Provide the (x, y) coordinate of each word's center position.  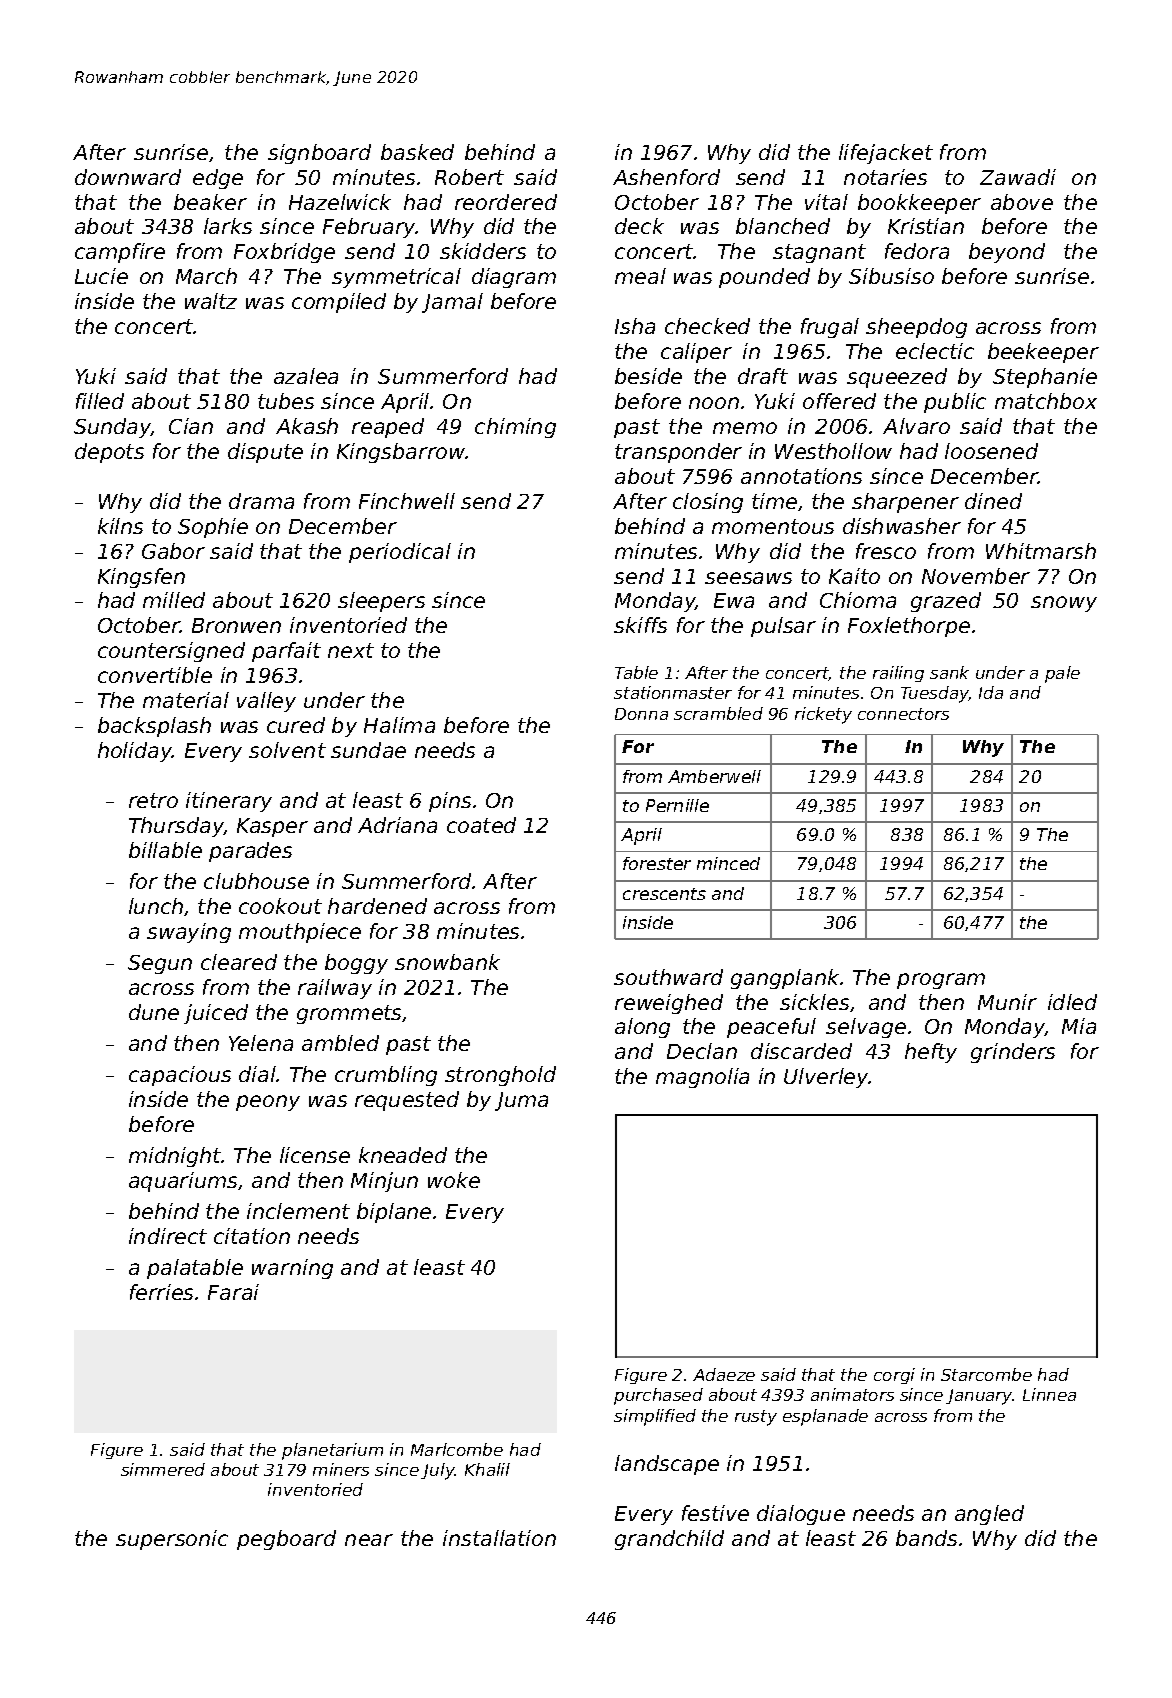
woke (454, 1180)
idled (1072, 1002)
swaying (189, 933)
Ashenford (666, 177)
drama (261, 501)
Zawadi (1018, 177)
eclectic (935, 351)
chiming (515, 428)
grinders (1013, 1053)
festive (715, 1513)
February (369, 228)
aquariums (183, 1182)
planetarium (332, 1451)
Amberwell (714, 776)
